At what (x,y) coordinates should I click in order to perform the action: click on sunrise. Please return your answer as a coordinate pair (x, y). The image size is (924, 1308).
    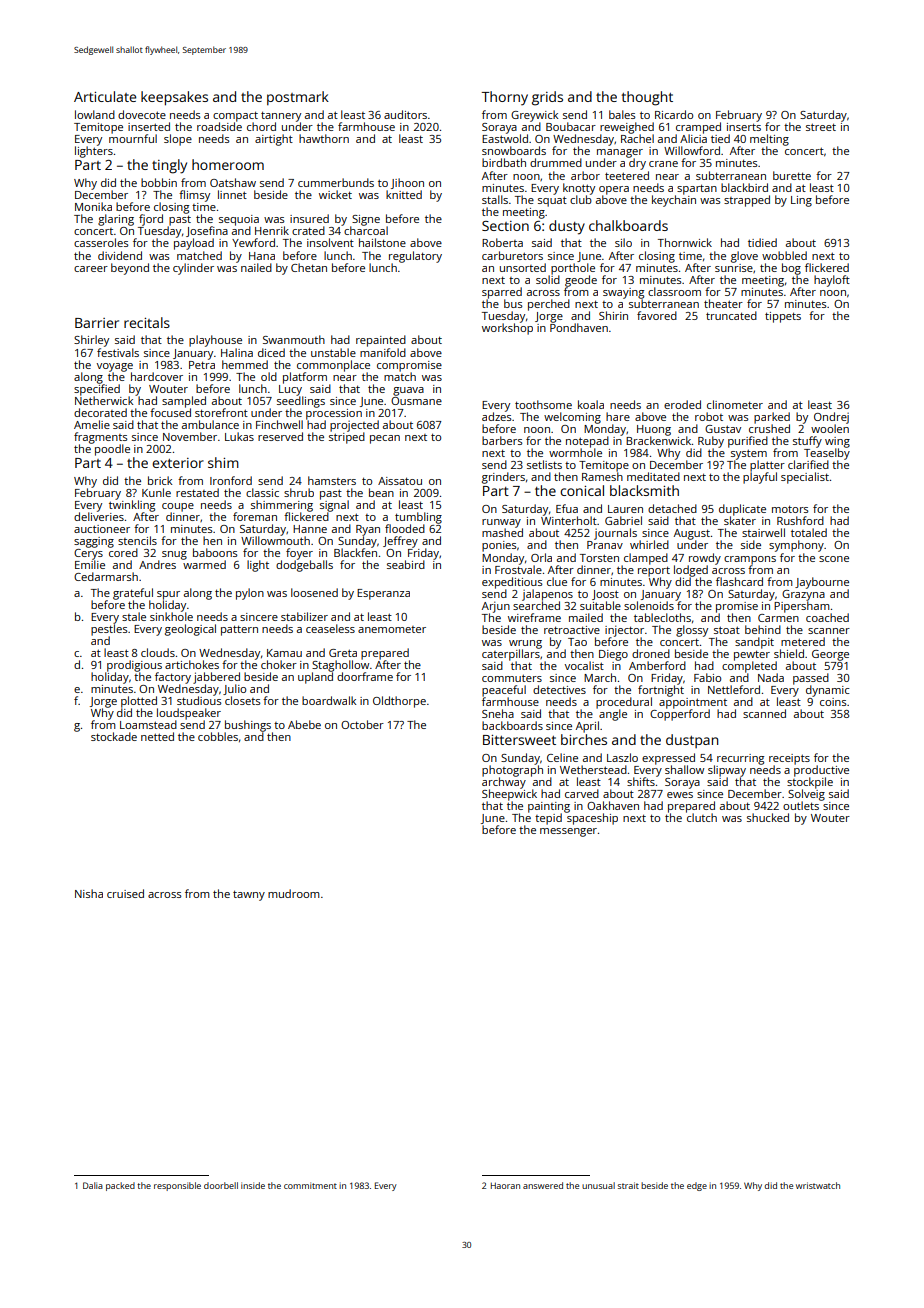
    Looking at the image, I should click on (734, 268).
